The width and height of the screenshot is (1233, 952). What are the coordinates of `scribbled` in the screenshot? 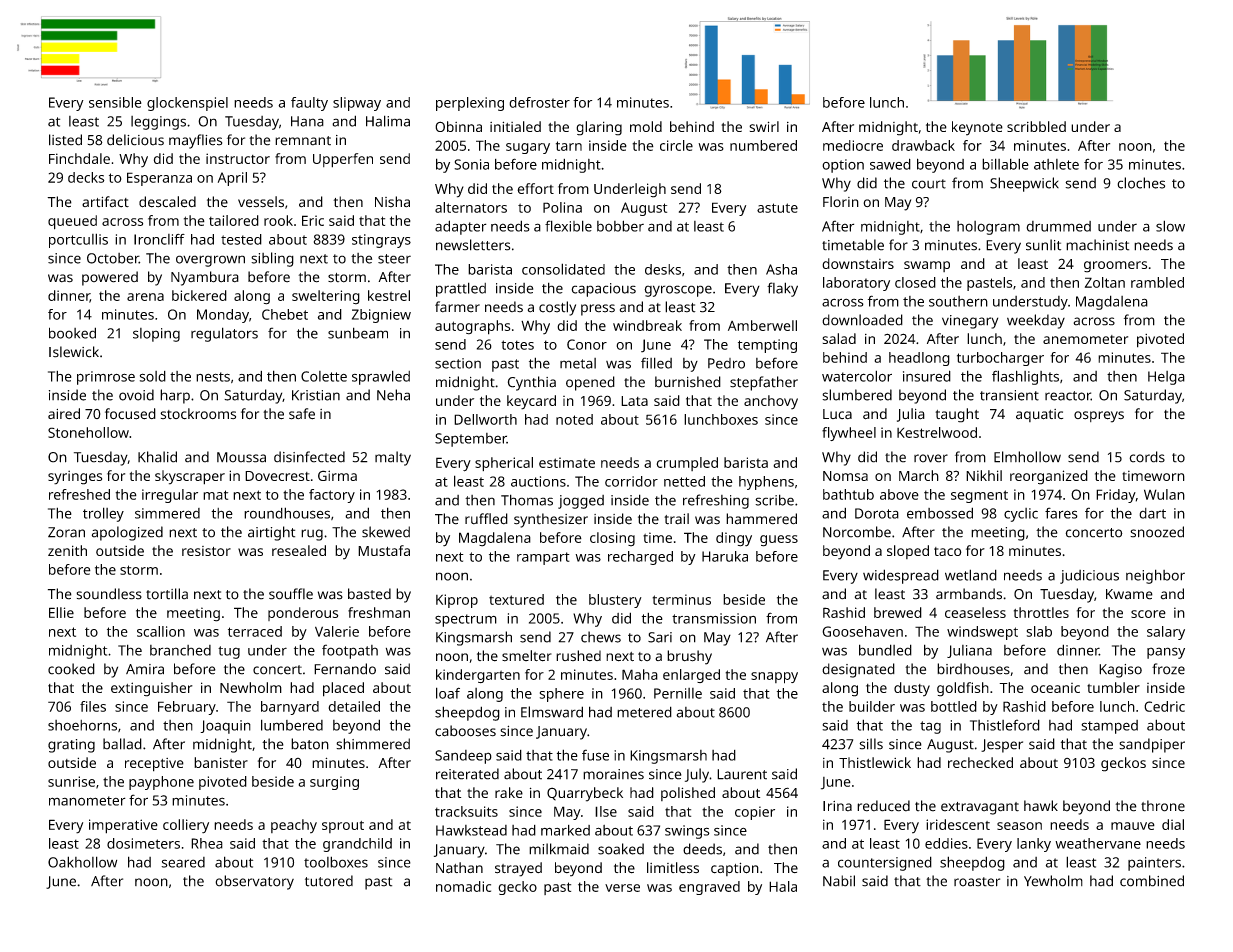 It's located at (1036, 126).
